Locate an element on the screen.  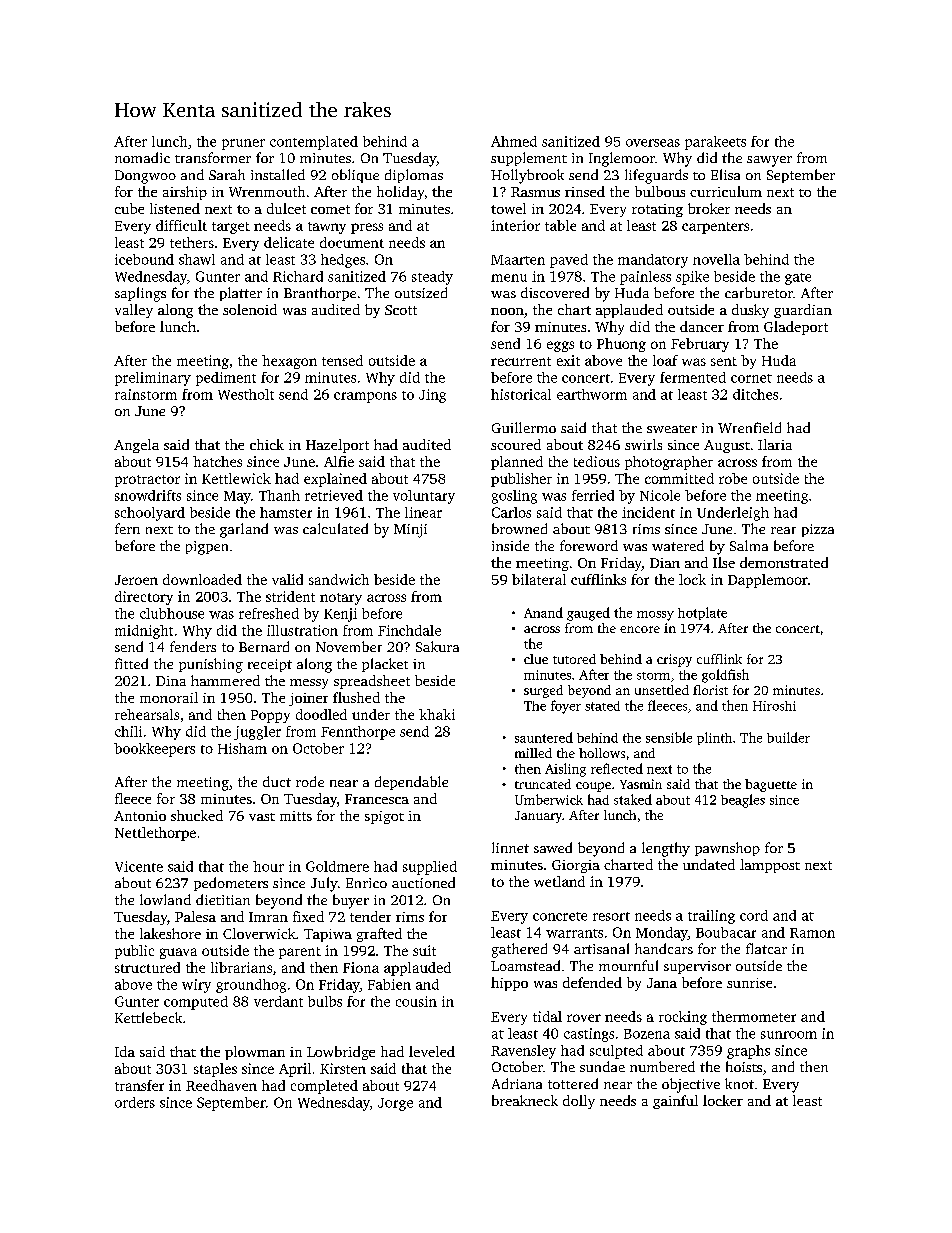
garland is located at coordinates (244, 530).
